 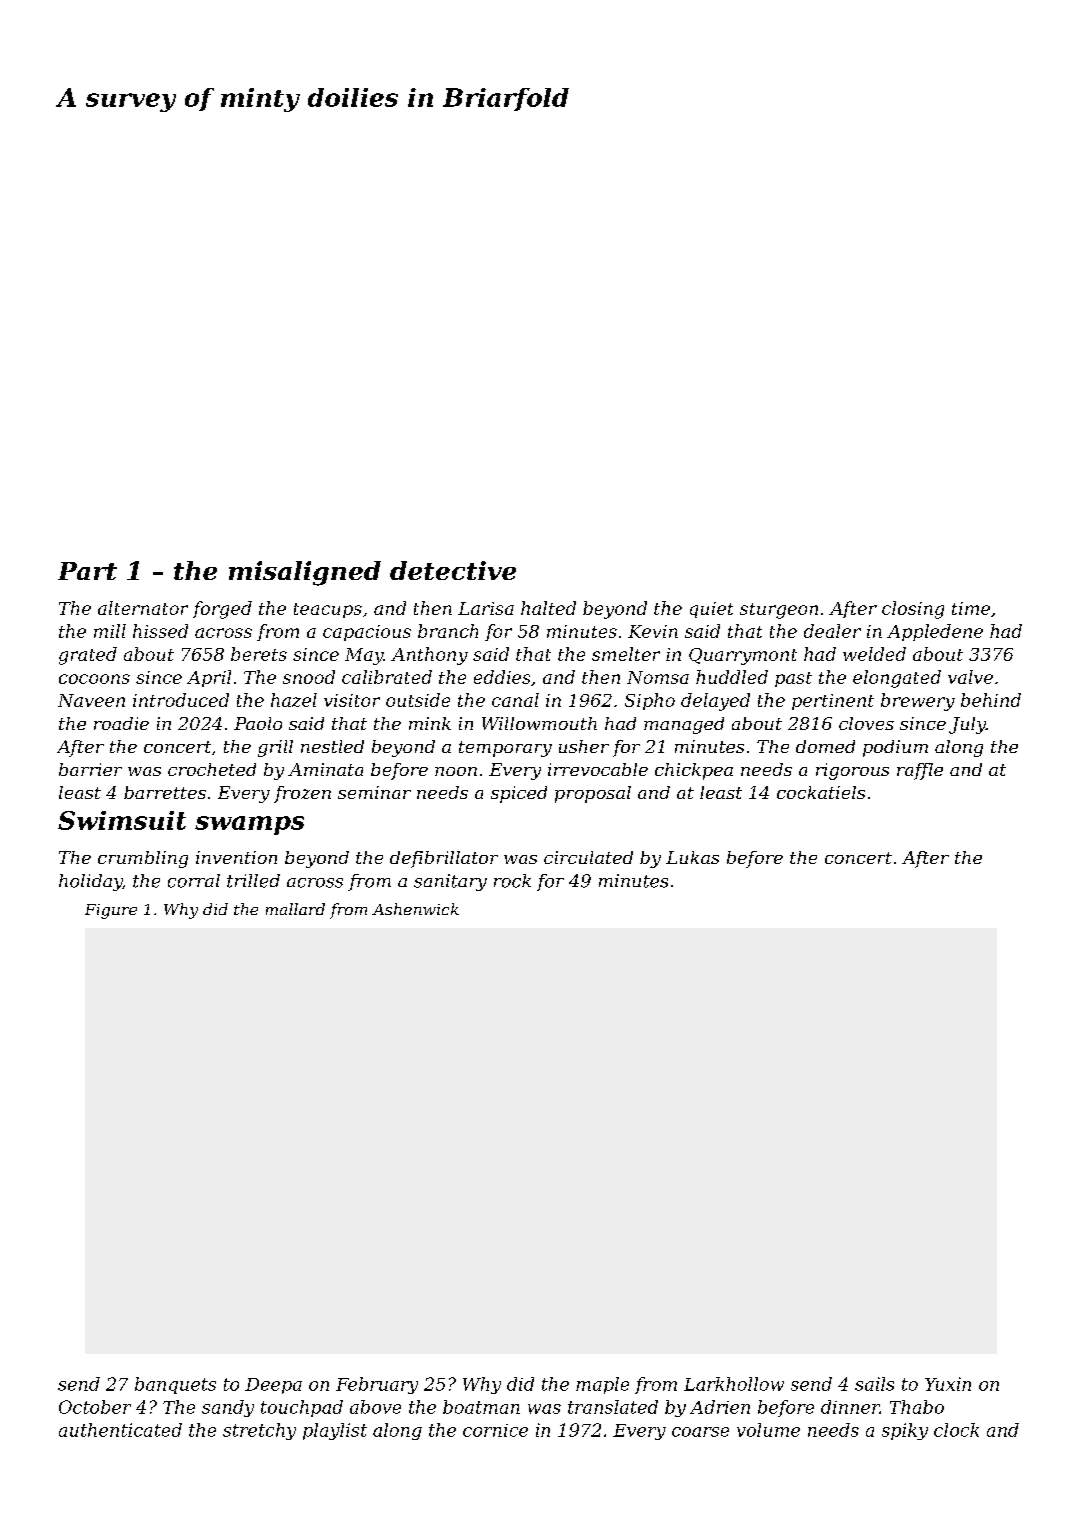 What do you see at coordinates (700, 1432) in the page?
I see `coarse` at bounding box center [700, 1432].
